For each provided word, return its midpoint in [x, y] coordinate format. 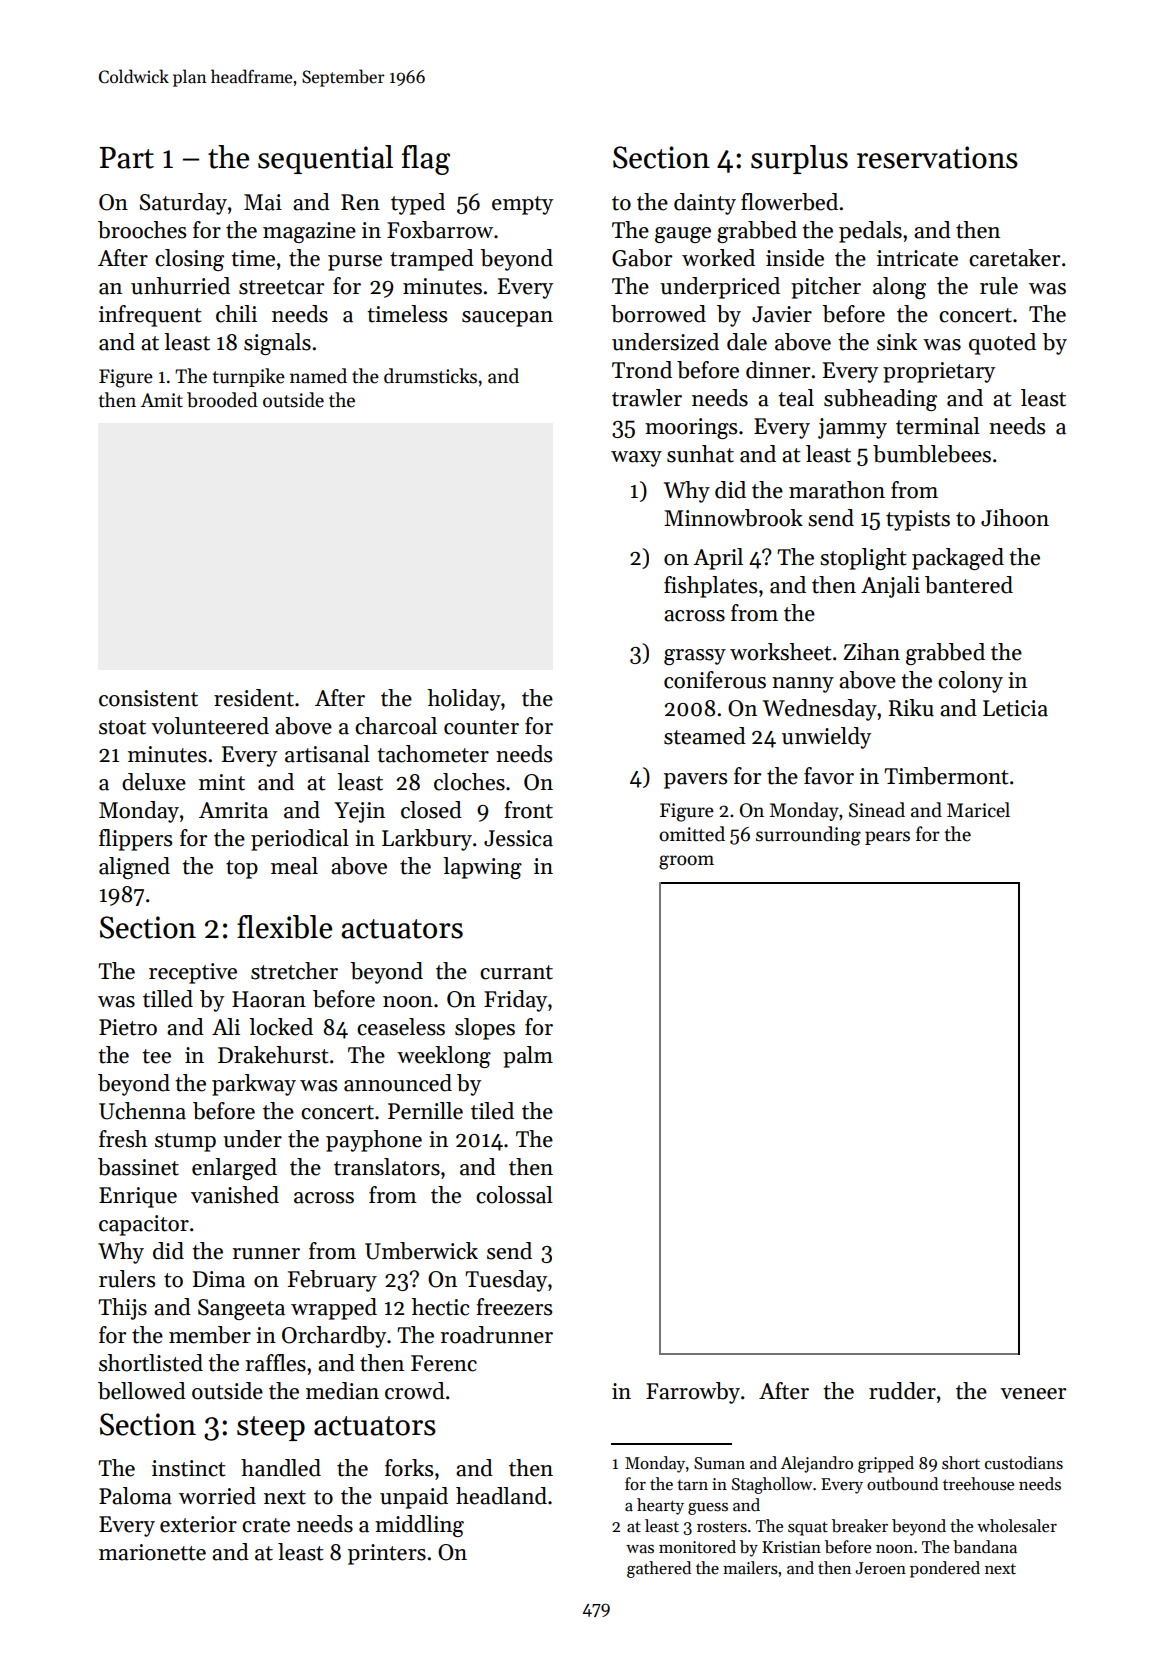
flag [426, 160]
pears [887, 838]
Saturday [183, 204]
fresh [123, 1139]
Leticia [1015, 708]
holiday [464, 700]
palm [528, 1057]
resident [254, 698]
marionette [152, 1552]
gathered [659, 1569]
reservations [937, 157]
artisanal [327, 754]
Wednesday [820, 710]
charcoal [396, 726]
